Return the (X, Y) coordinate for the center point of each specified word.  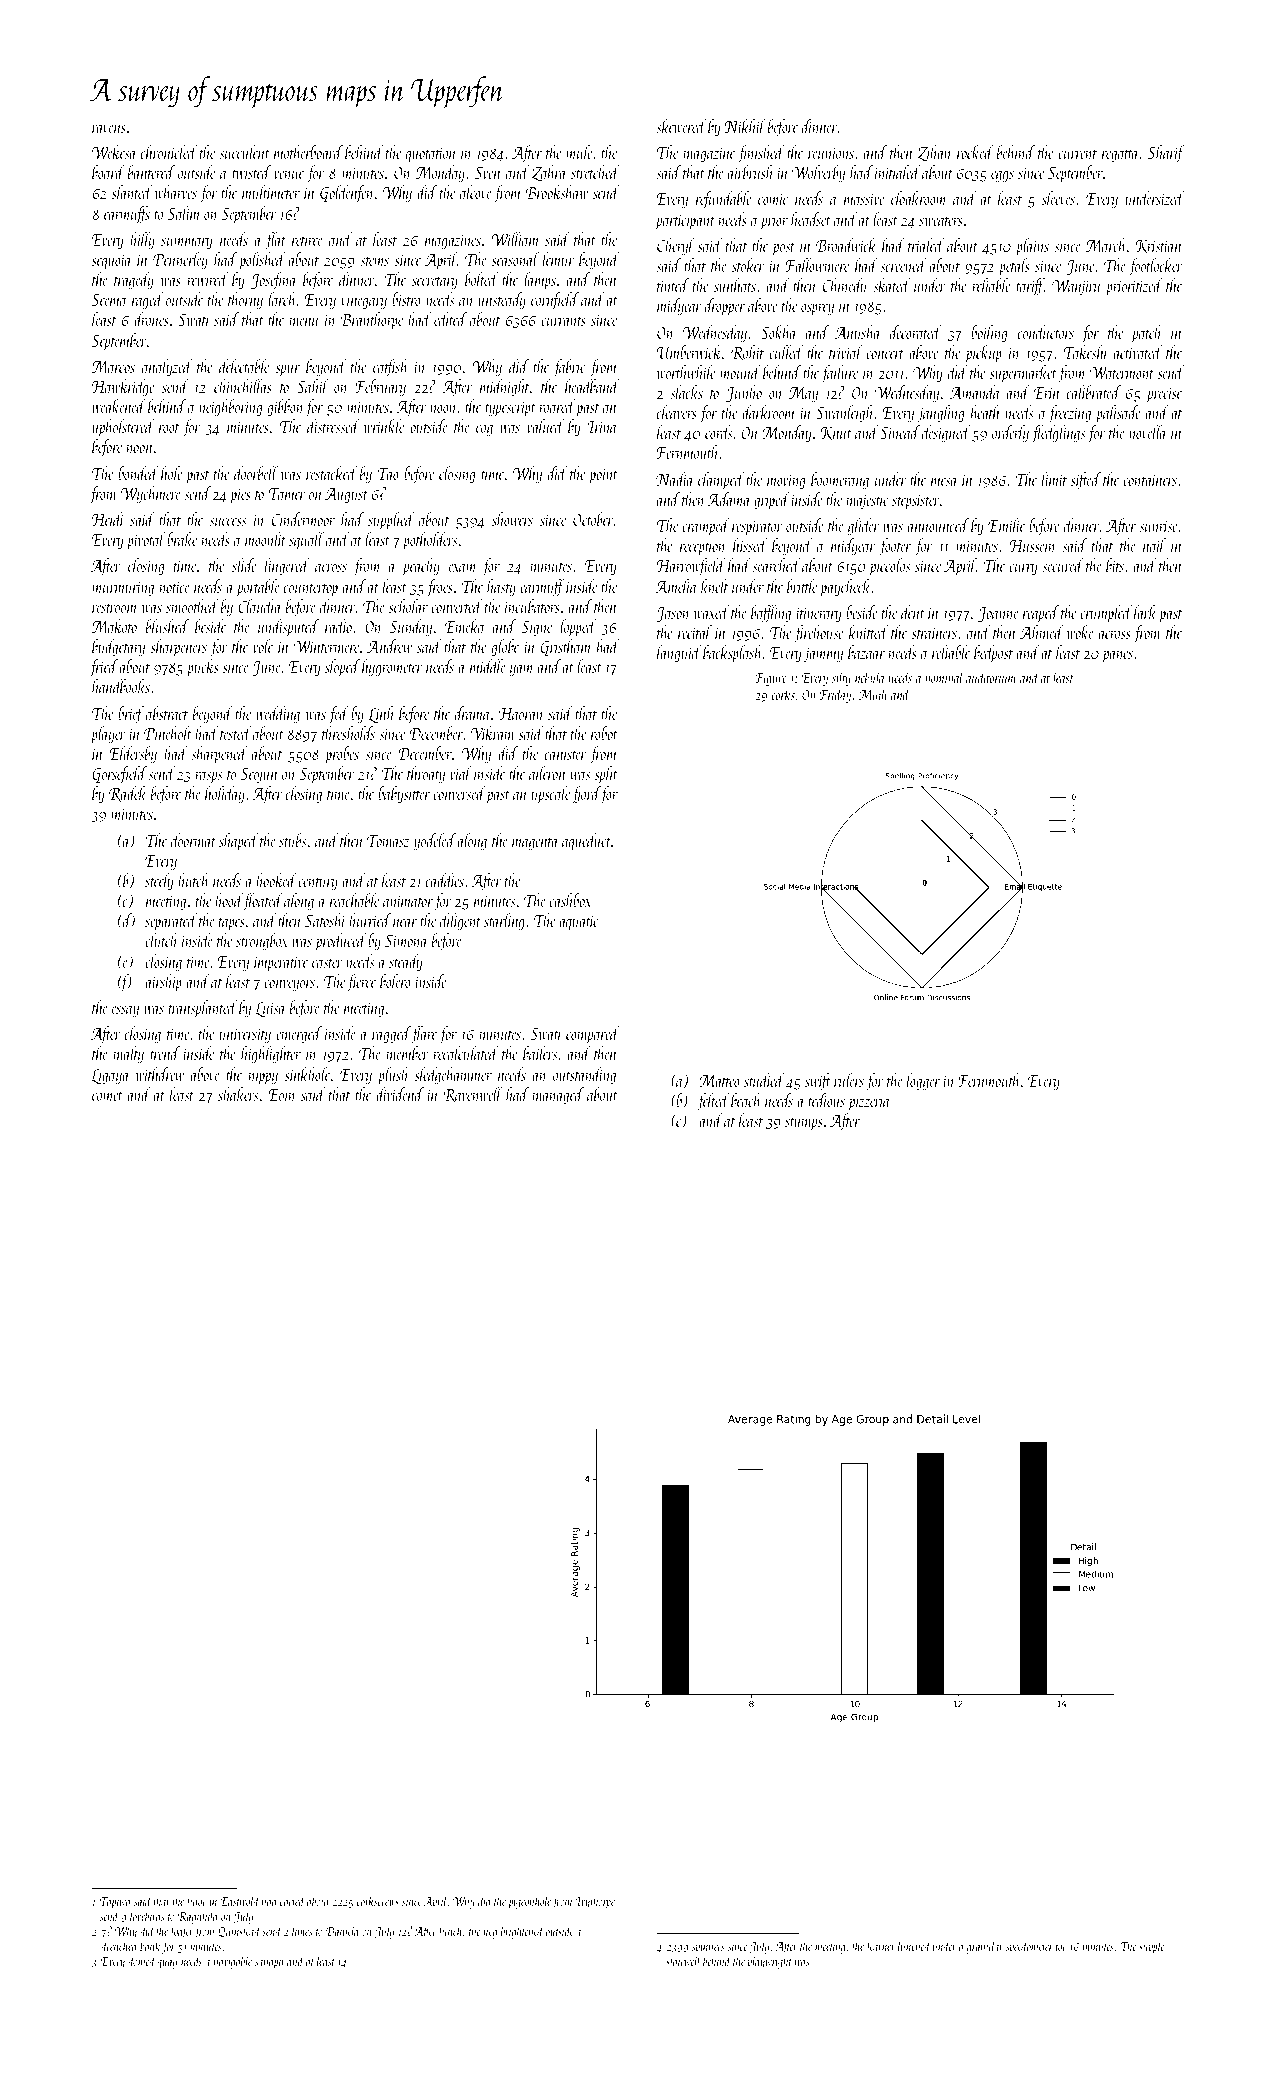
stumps (804, 1124)
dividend (400, 1094)
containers (1150, 480)
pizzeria (869, 1103)
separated (171, 922)
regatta (1120, 156)
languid (679, 654)
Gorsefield (119, 775)
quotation (431, 155)
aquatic (579, 923)
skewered (681, 126)
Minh (873, 694)
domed (142, 1961)
